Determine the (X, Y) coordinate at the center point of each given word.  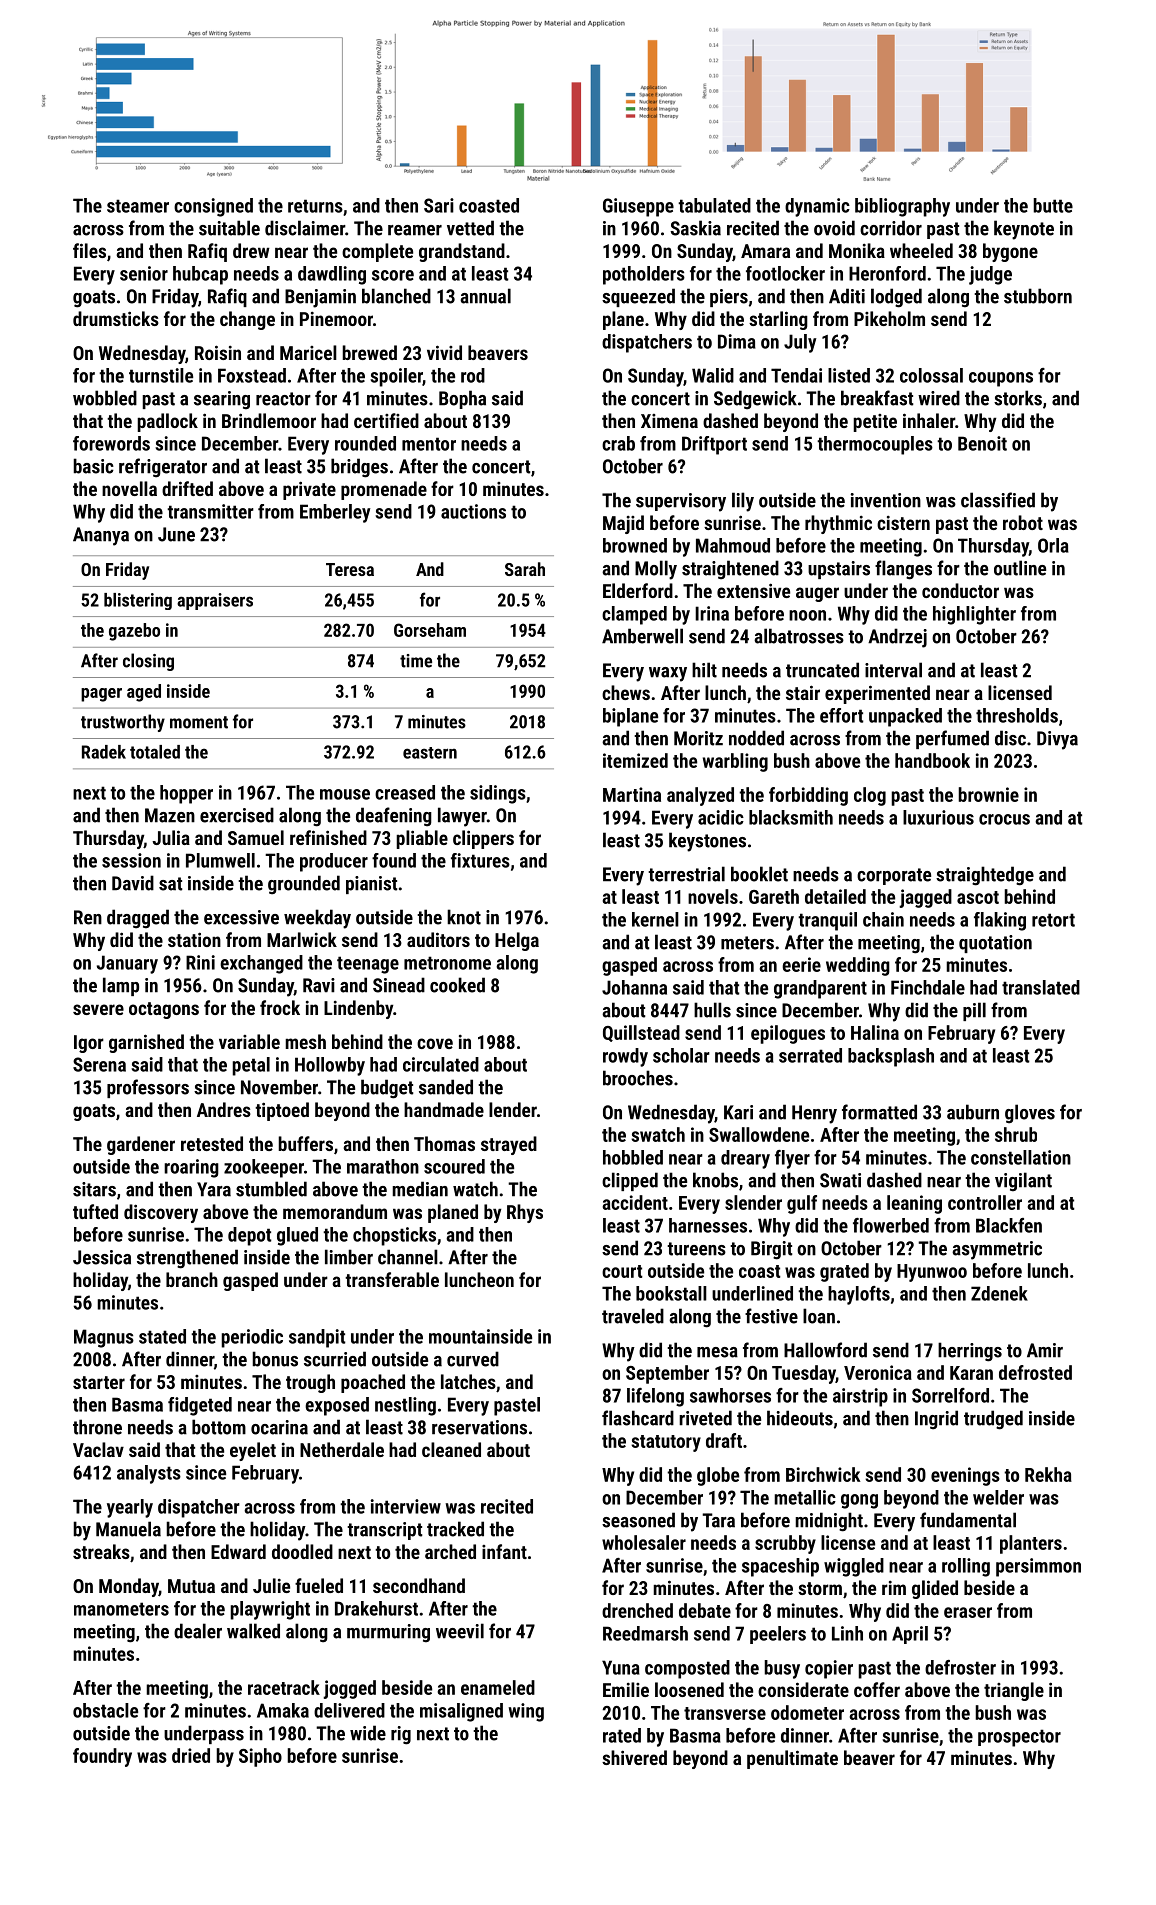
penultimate (792, 1759)
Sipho (260, 1757)
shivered (634, 1757)
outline (1020, 568)
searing (222, 400)
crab (618, 443)
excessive (241, 917)
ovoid (834, 228)
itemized (635, 760)
